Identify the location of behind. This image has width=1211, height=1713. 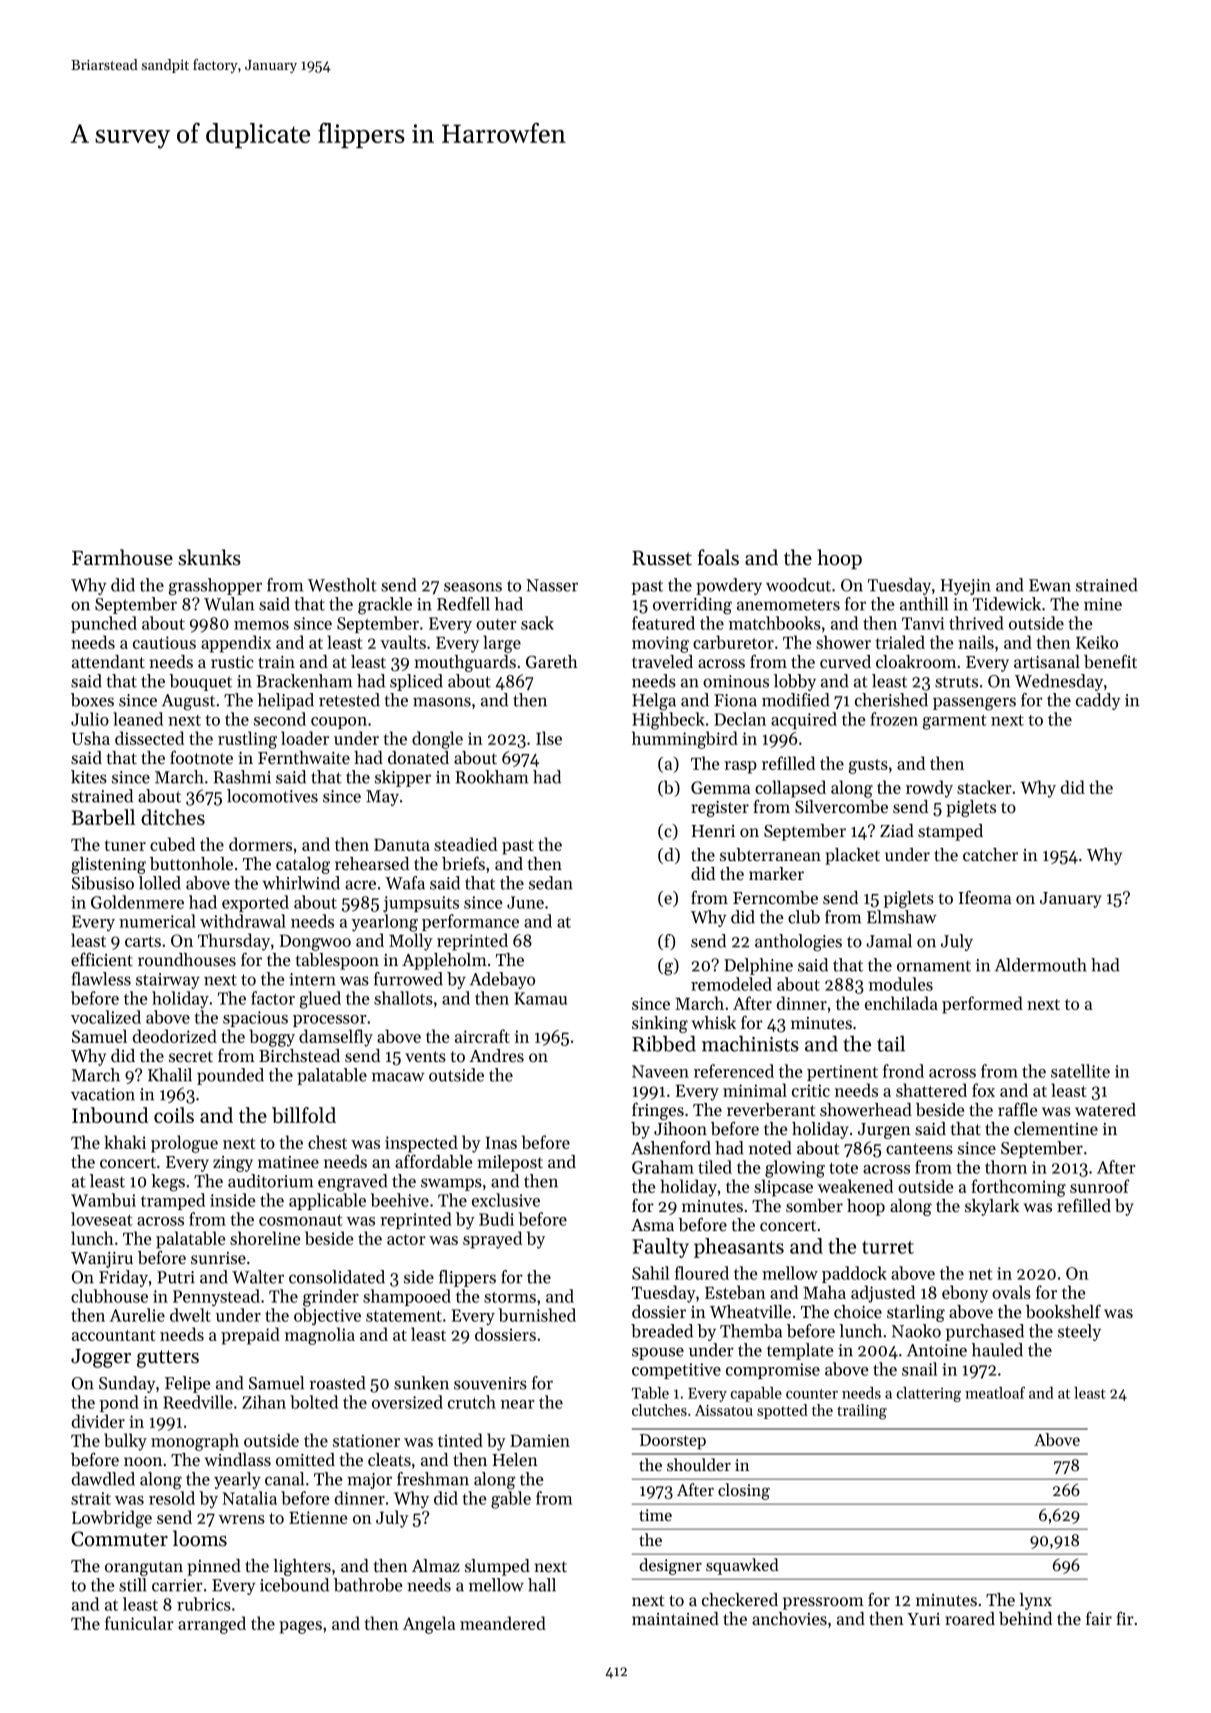
(1025, 1618).
